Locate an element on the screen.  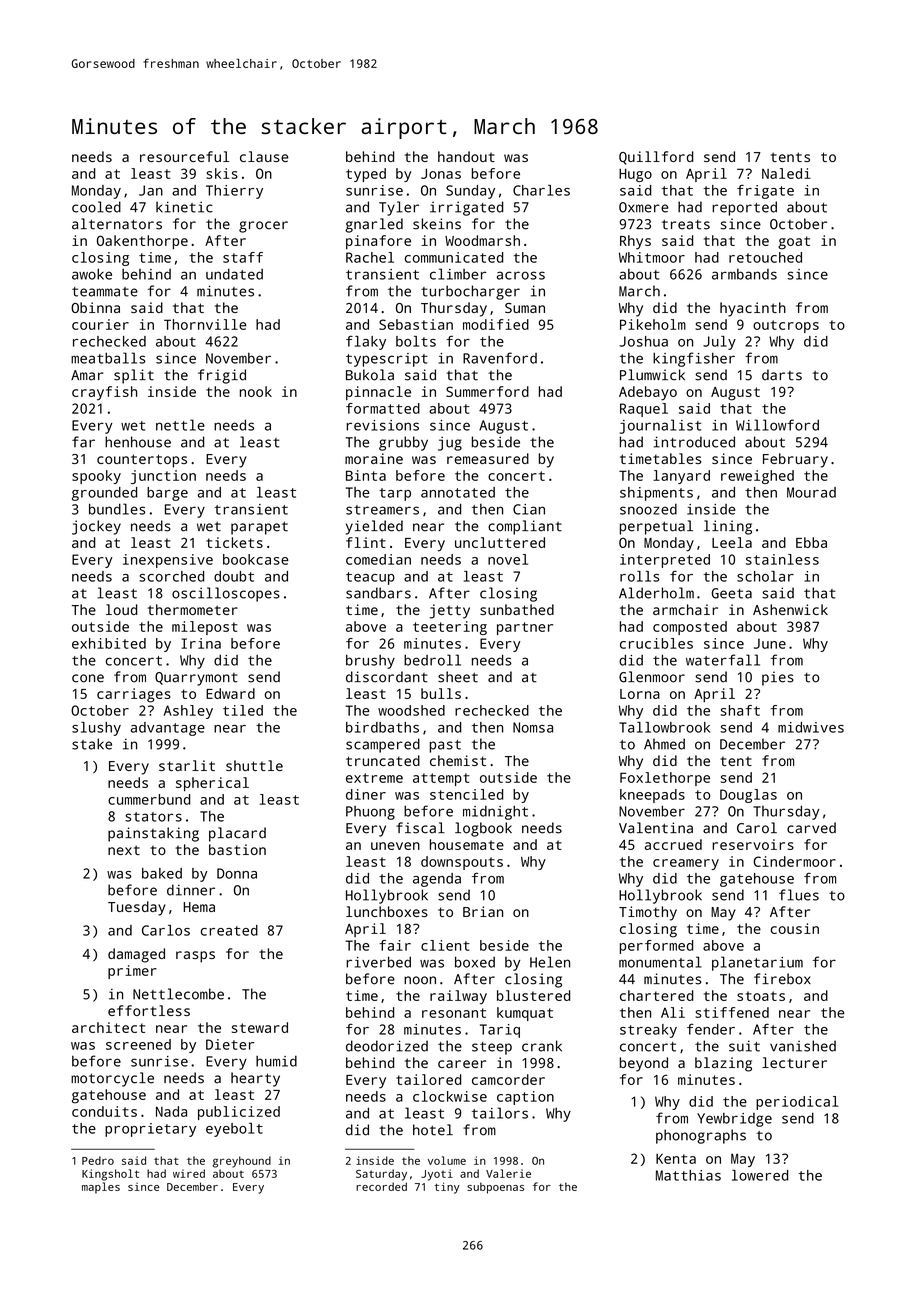
darts is located at coordinates (782, 375).
